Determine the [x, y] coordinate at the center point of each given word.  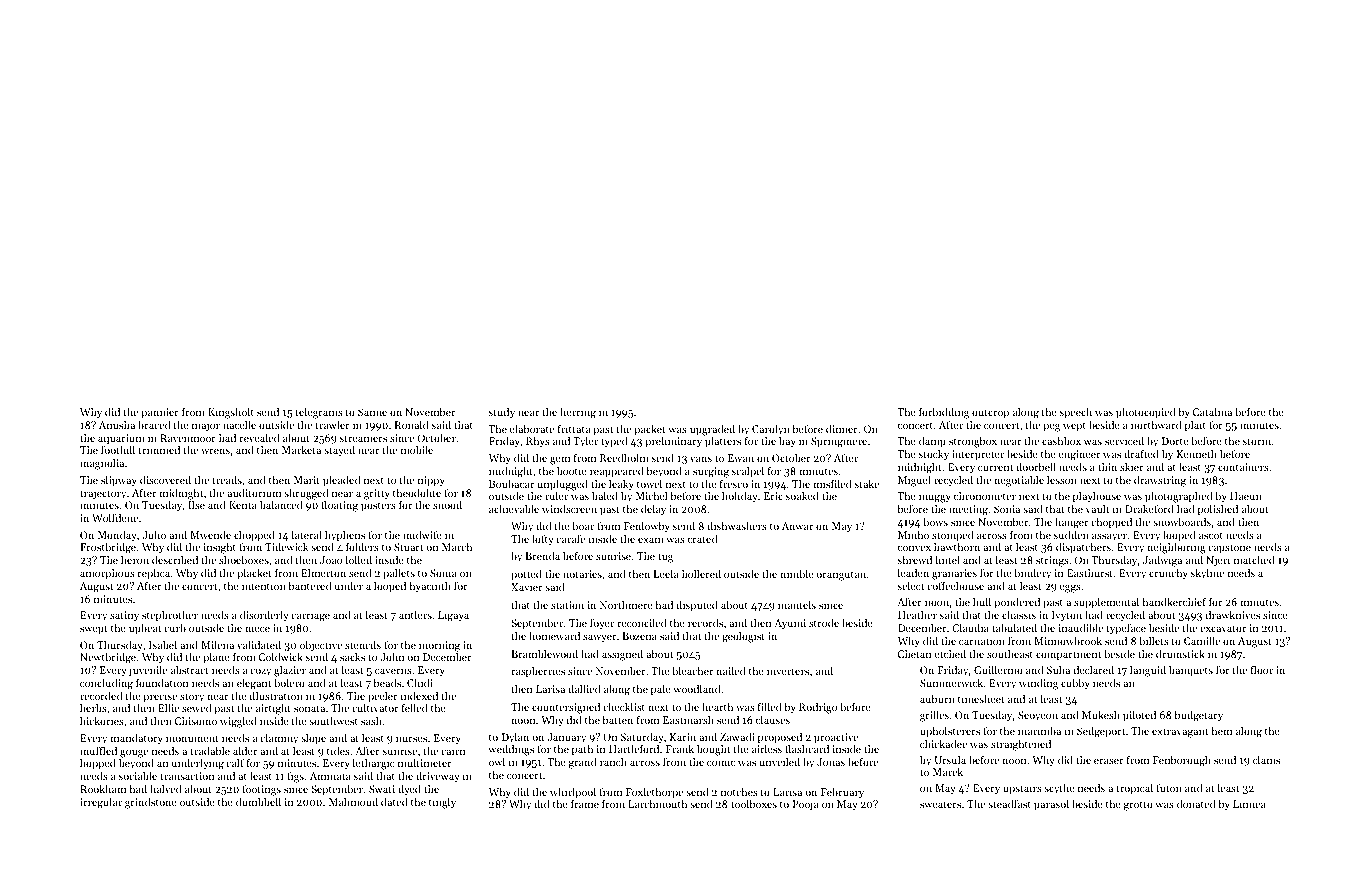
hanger [1071, 523]
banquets [1191, 671]
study [502, 412]
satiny [124, 616]
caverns [393, 671]
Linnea [1249, 804]
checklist [624, 706]
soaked [802, 495]
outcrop [990, 414]
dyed [409, 790]
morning [439, 647]
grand [582, 763]
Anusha [117, 424]
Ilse [196, 505]
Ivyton [1067, 616]
